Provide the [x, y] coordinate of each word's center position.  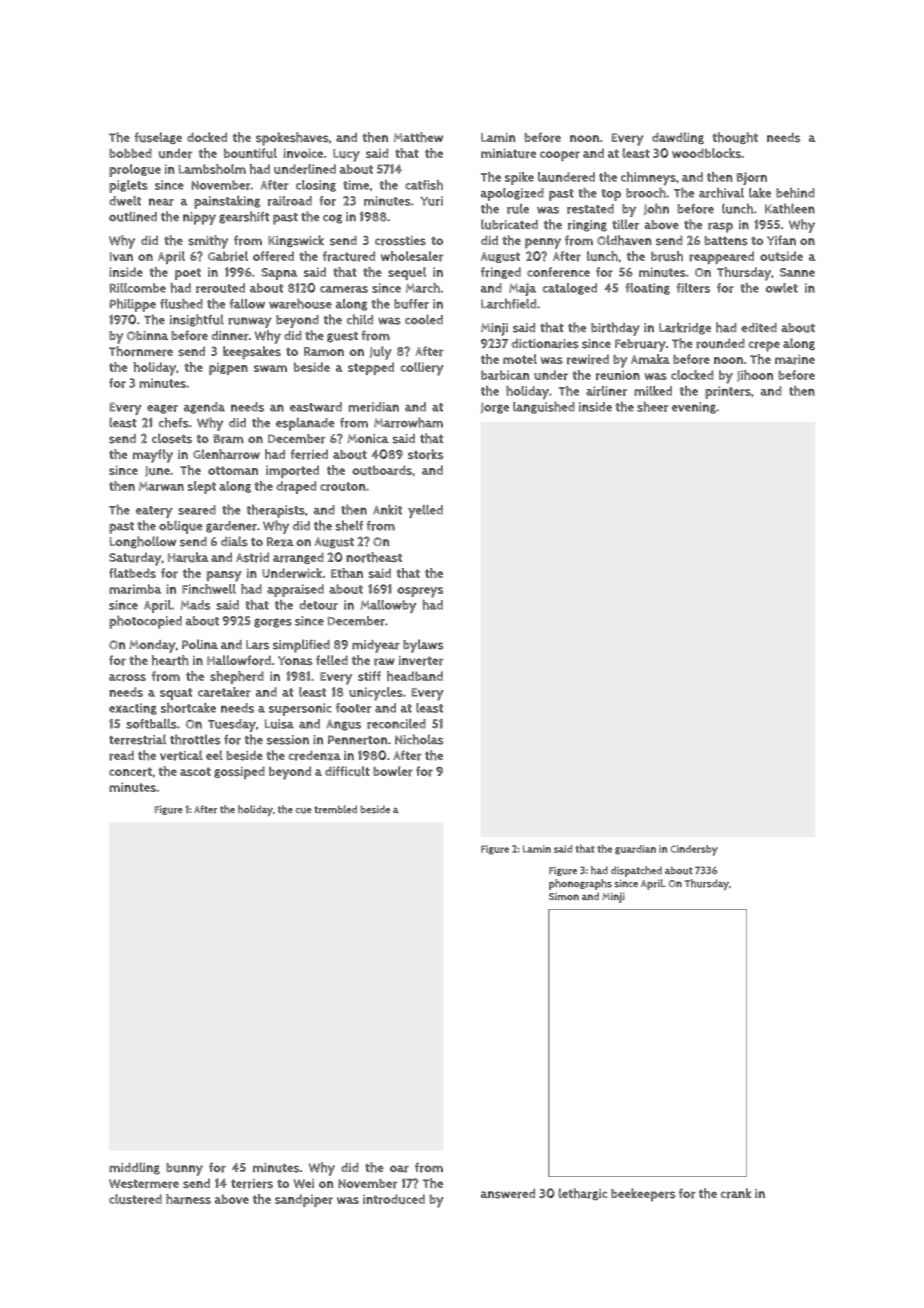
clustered [135, 1199]
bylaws [423, 646]
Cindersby [694, 850]
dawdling [678, 138]
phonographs [580, 884]
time [356, 185]
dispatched [636, 871]
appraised [295, 590]
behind [795, 193]
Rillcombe [137, 288]
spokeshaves [292, 139]
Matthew [418, 137]
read [121, 755]
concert [130, 772]
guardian [635, 850]
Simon [564, 896]
